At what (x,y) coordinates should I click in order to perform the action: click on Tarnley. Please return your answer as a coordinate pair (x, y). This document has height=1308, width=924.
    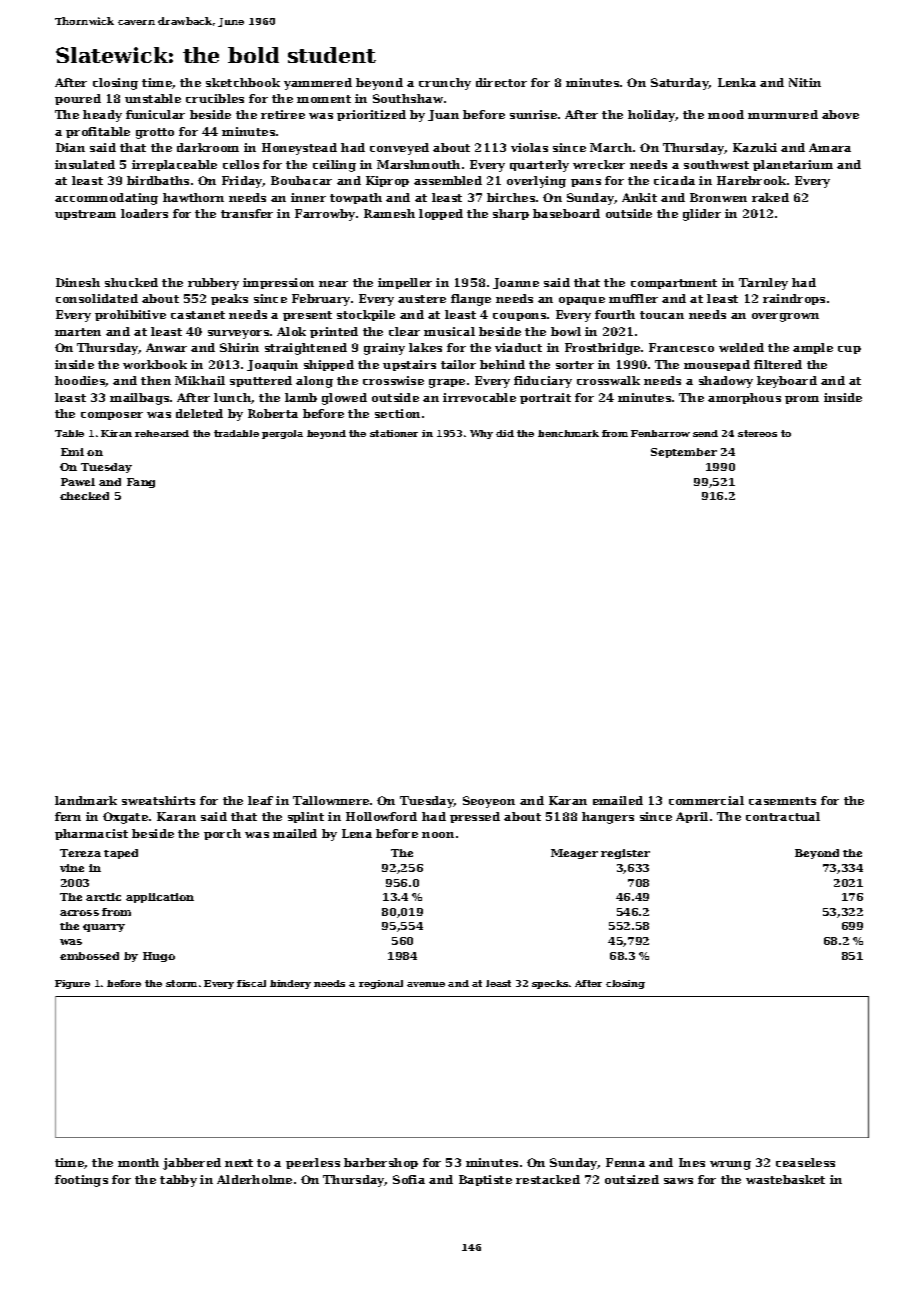
    Looking at the image, I should click on (763, 284).
